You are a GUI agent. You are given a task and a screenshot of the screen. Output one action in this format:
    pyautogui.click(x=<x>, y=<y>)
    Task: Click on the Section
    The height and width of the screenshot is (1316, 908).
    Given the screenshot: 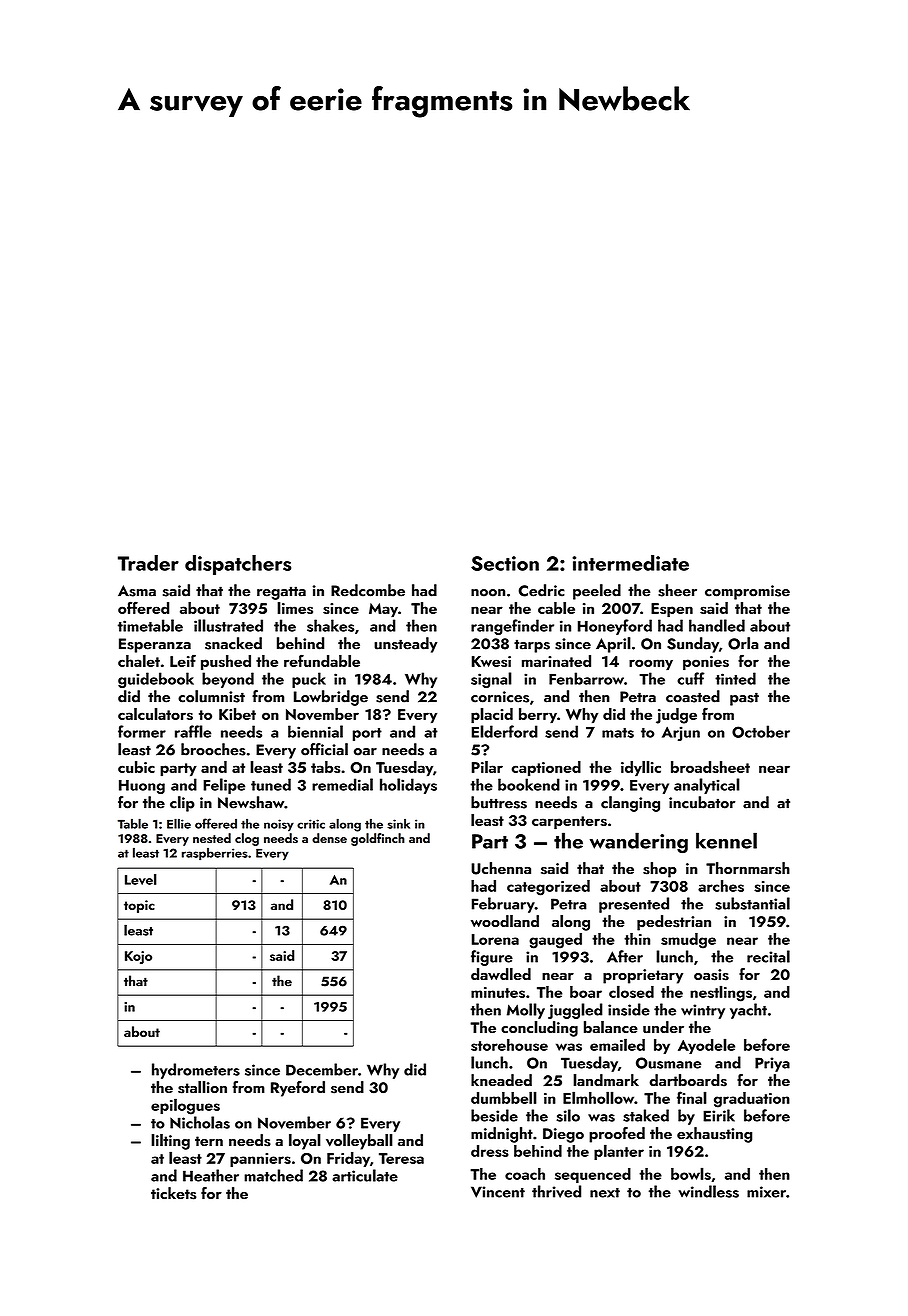 What is the action you would take?
    pyautogui.click(x=505, y=563)
